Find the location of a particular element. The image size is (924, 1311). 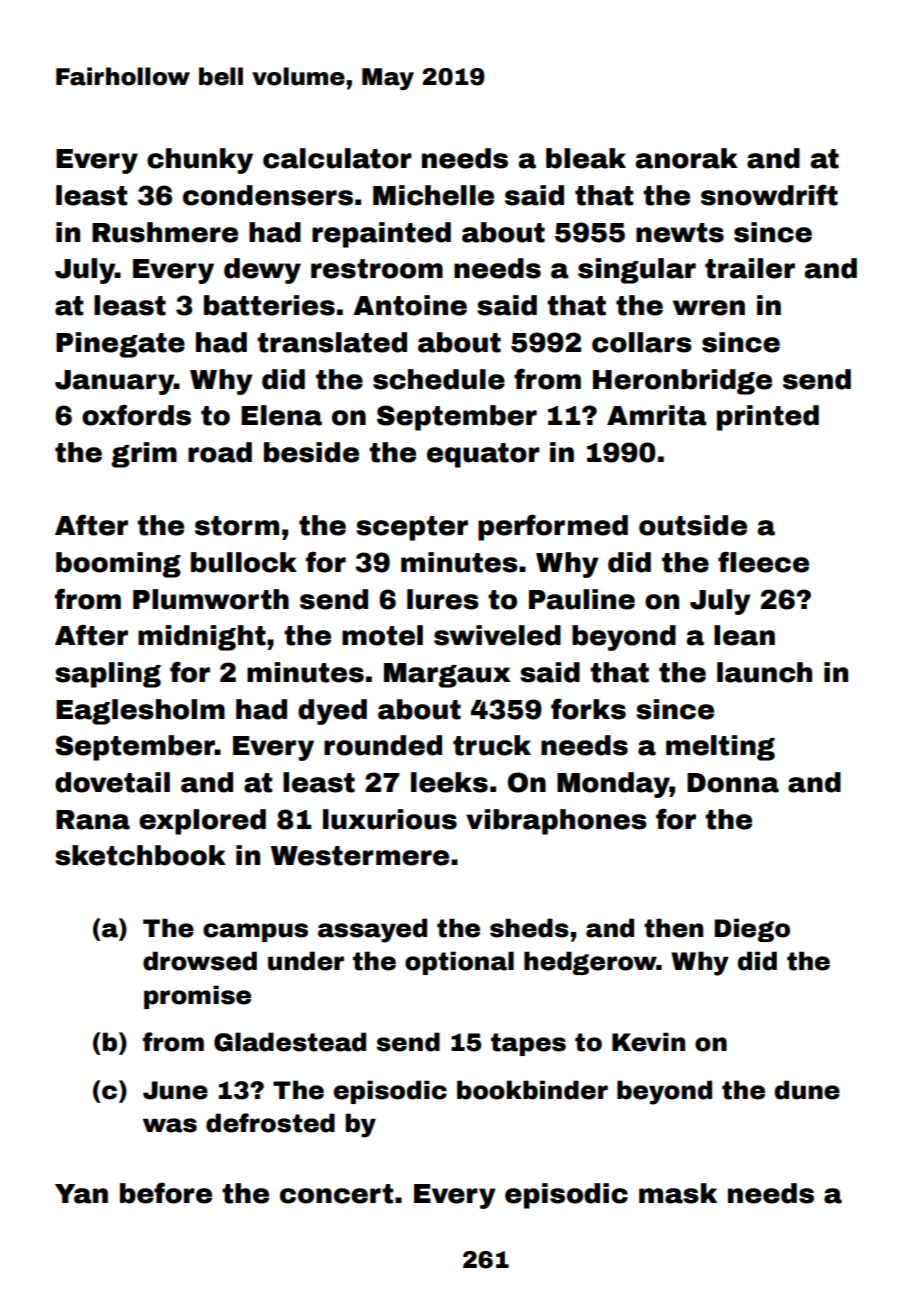

calculator is located at coordinates (337, 158).
